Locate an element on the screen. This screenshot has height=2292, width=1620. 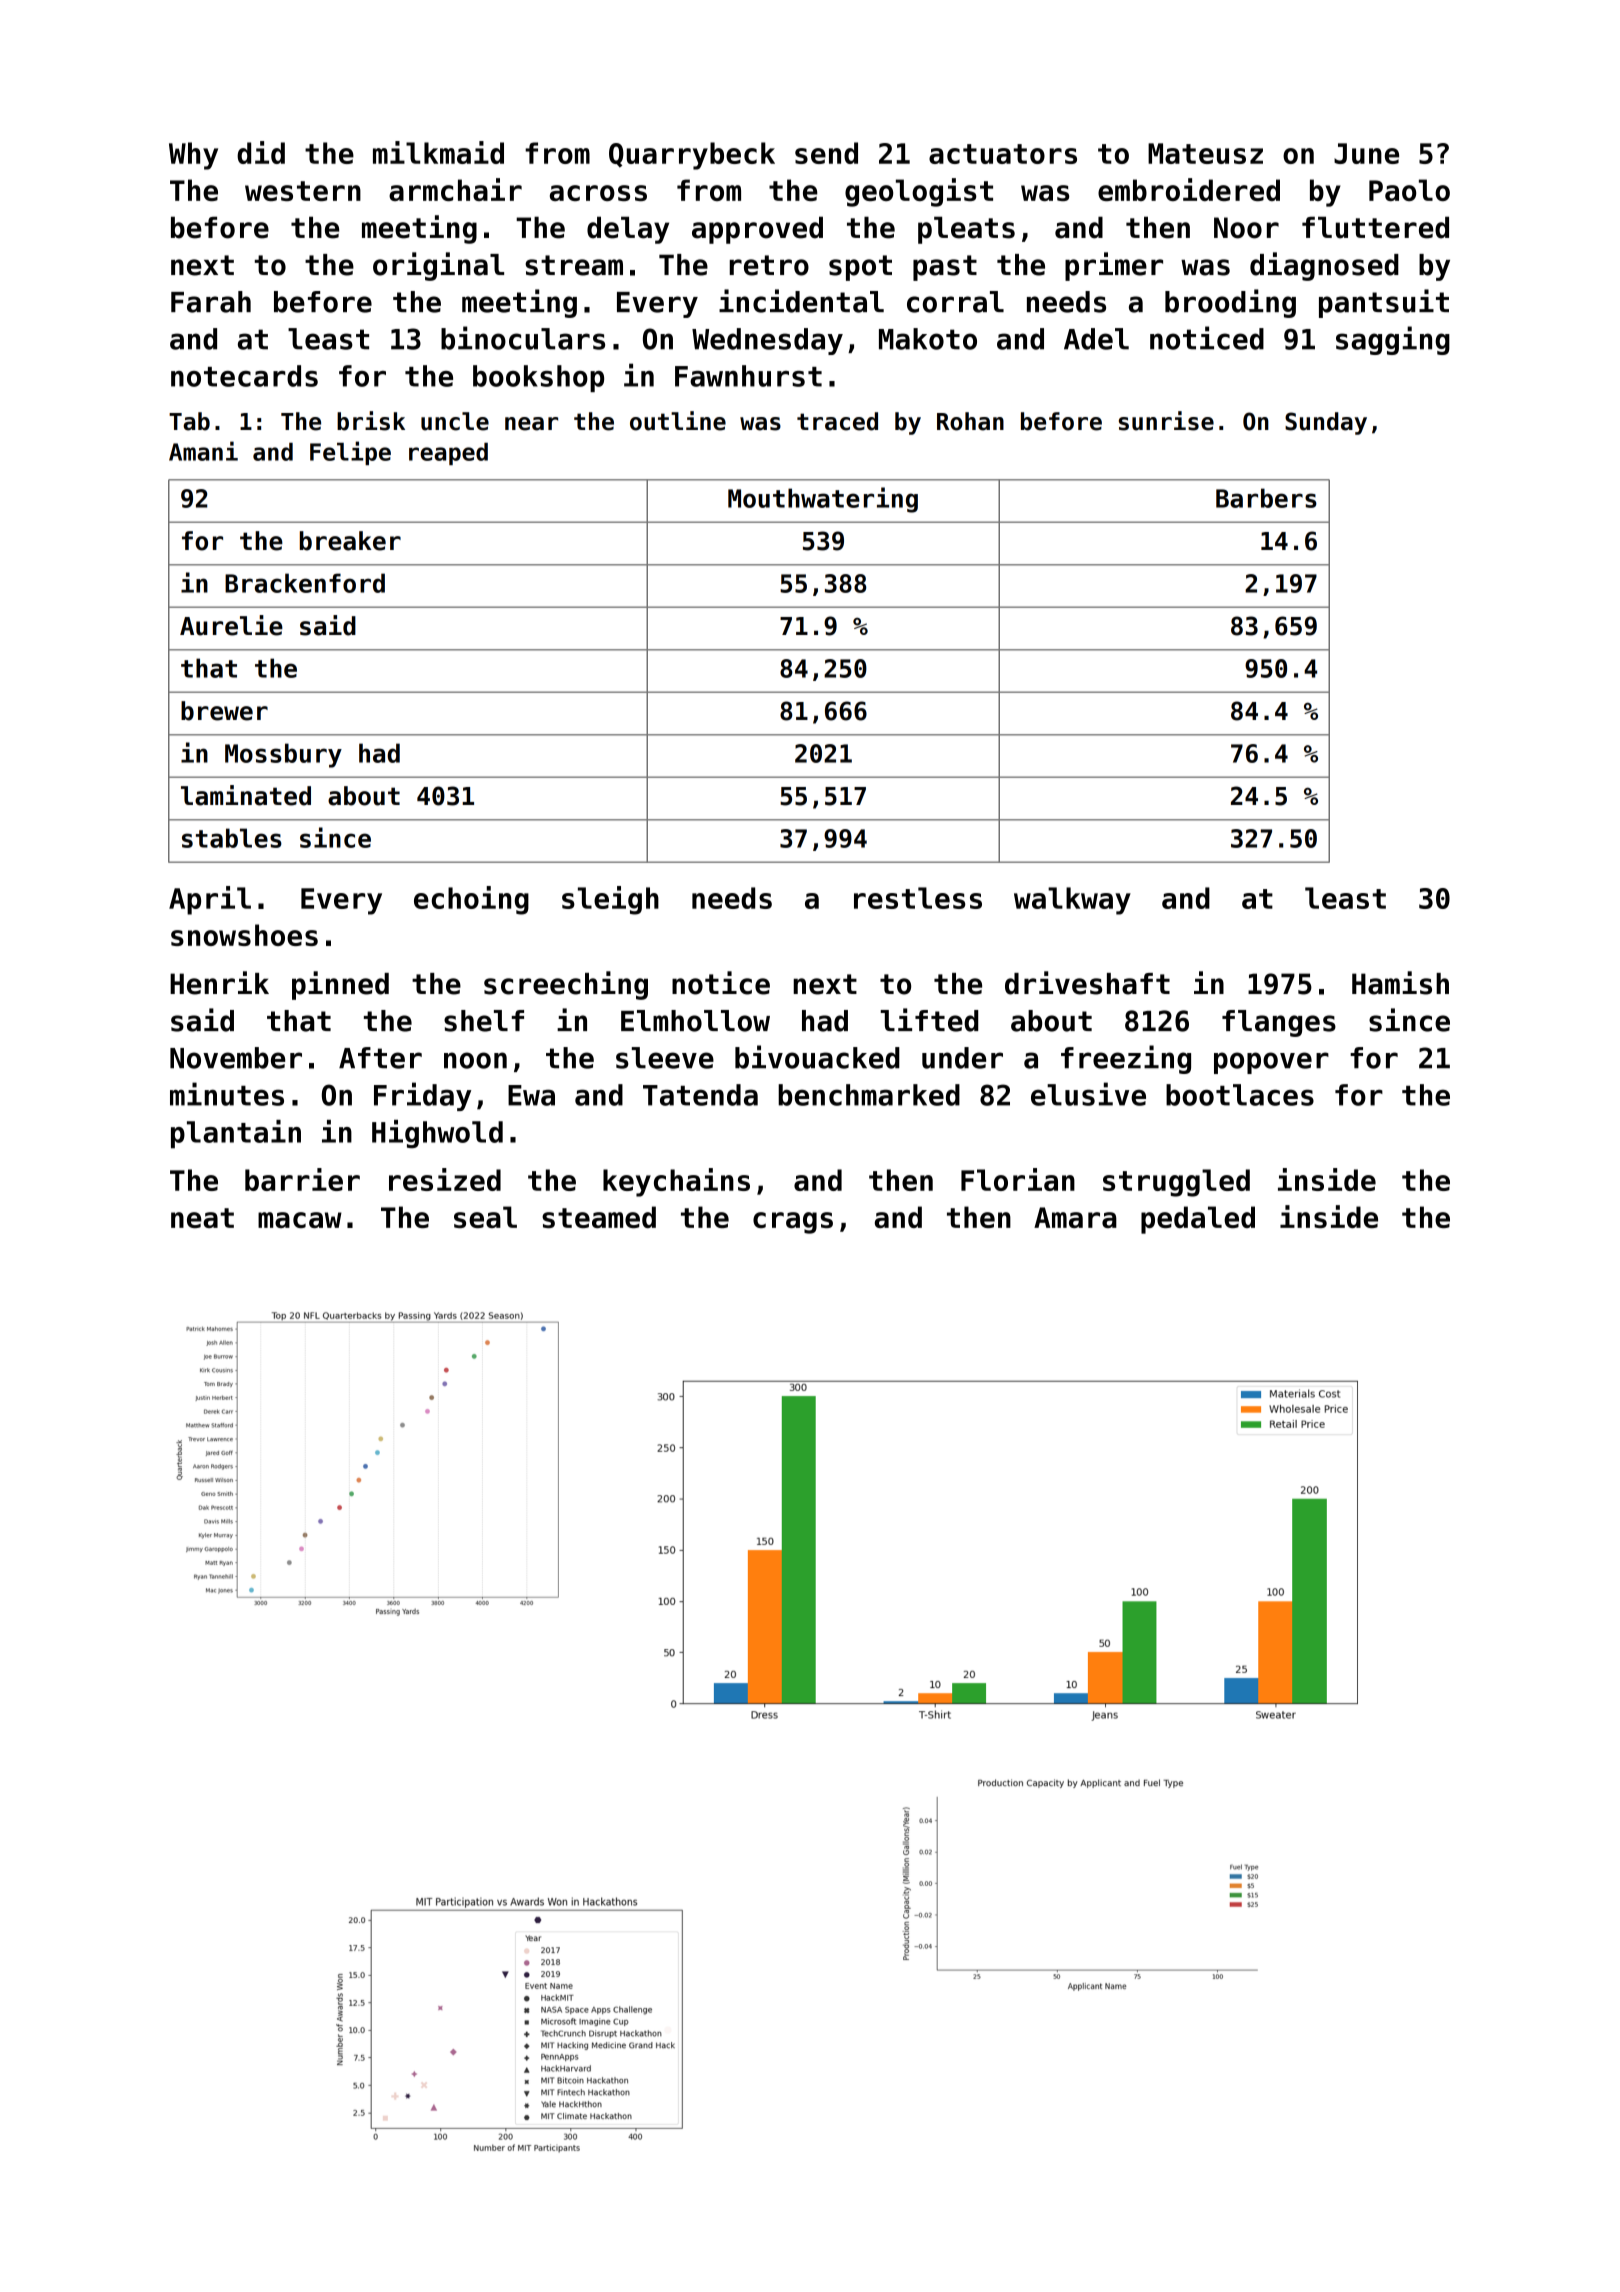
Why is located at coordinates (193, 156).
